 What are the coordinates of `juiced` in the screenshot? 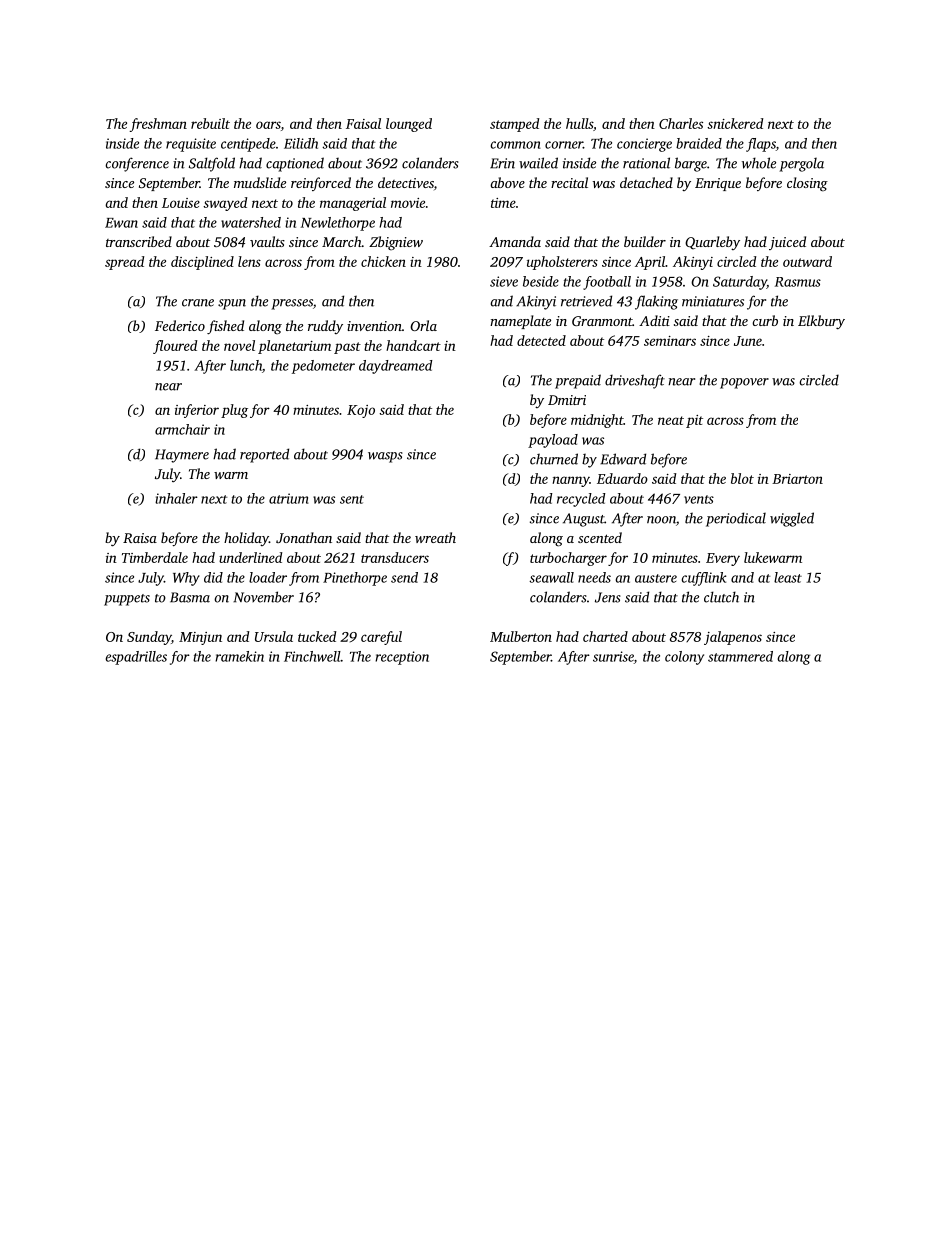 It's located at (787, 243).
